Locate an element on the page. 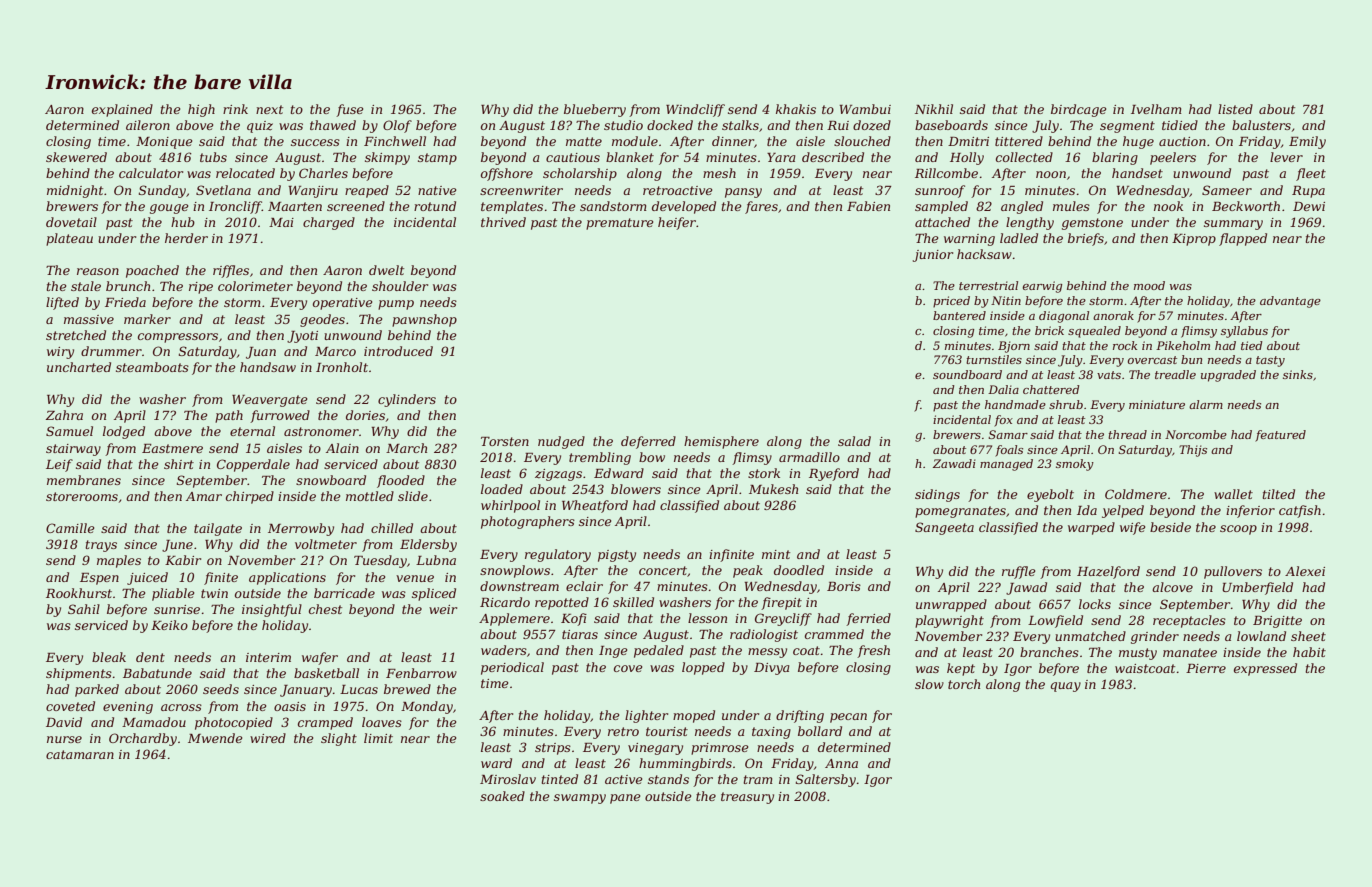  Zahra is located at coordinates (64, 415).
